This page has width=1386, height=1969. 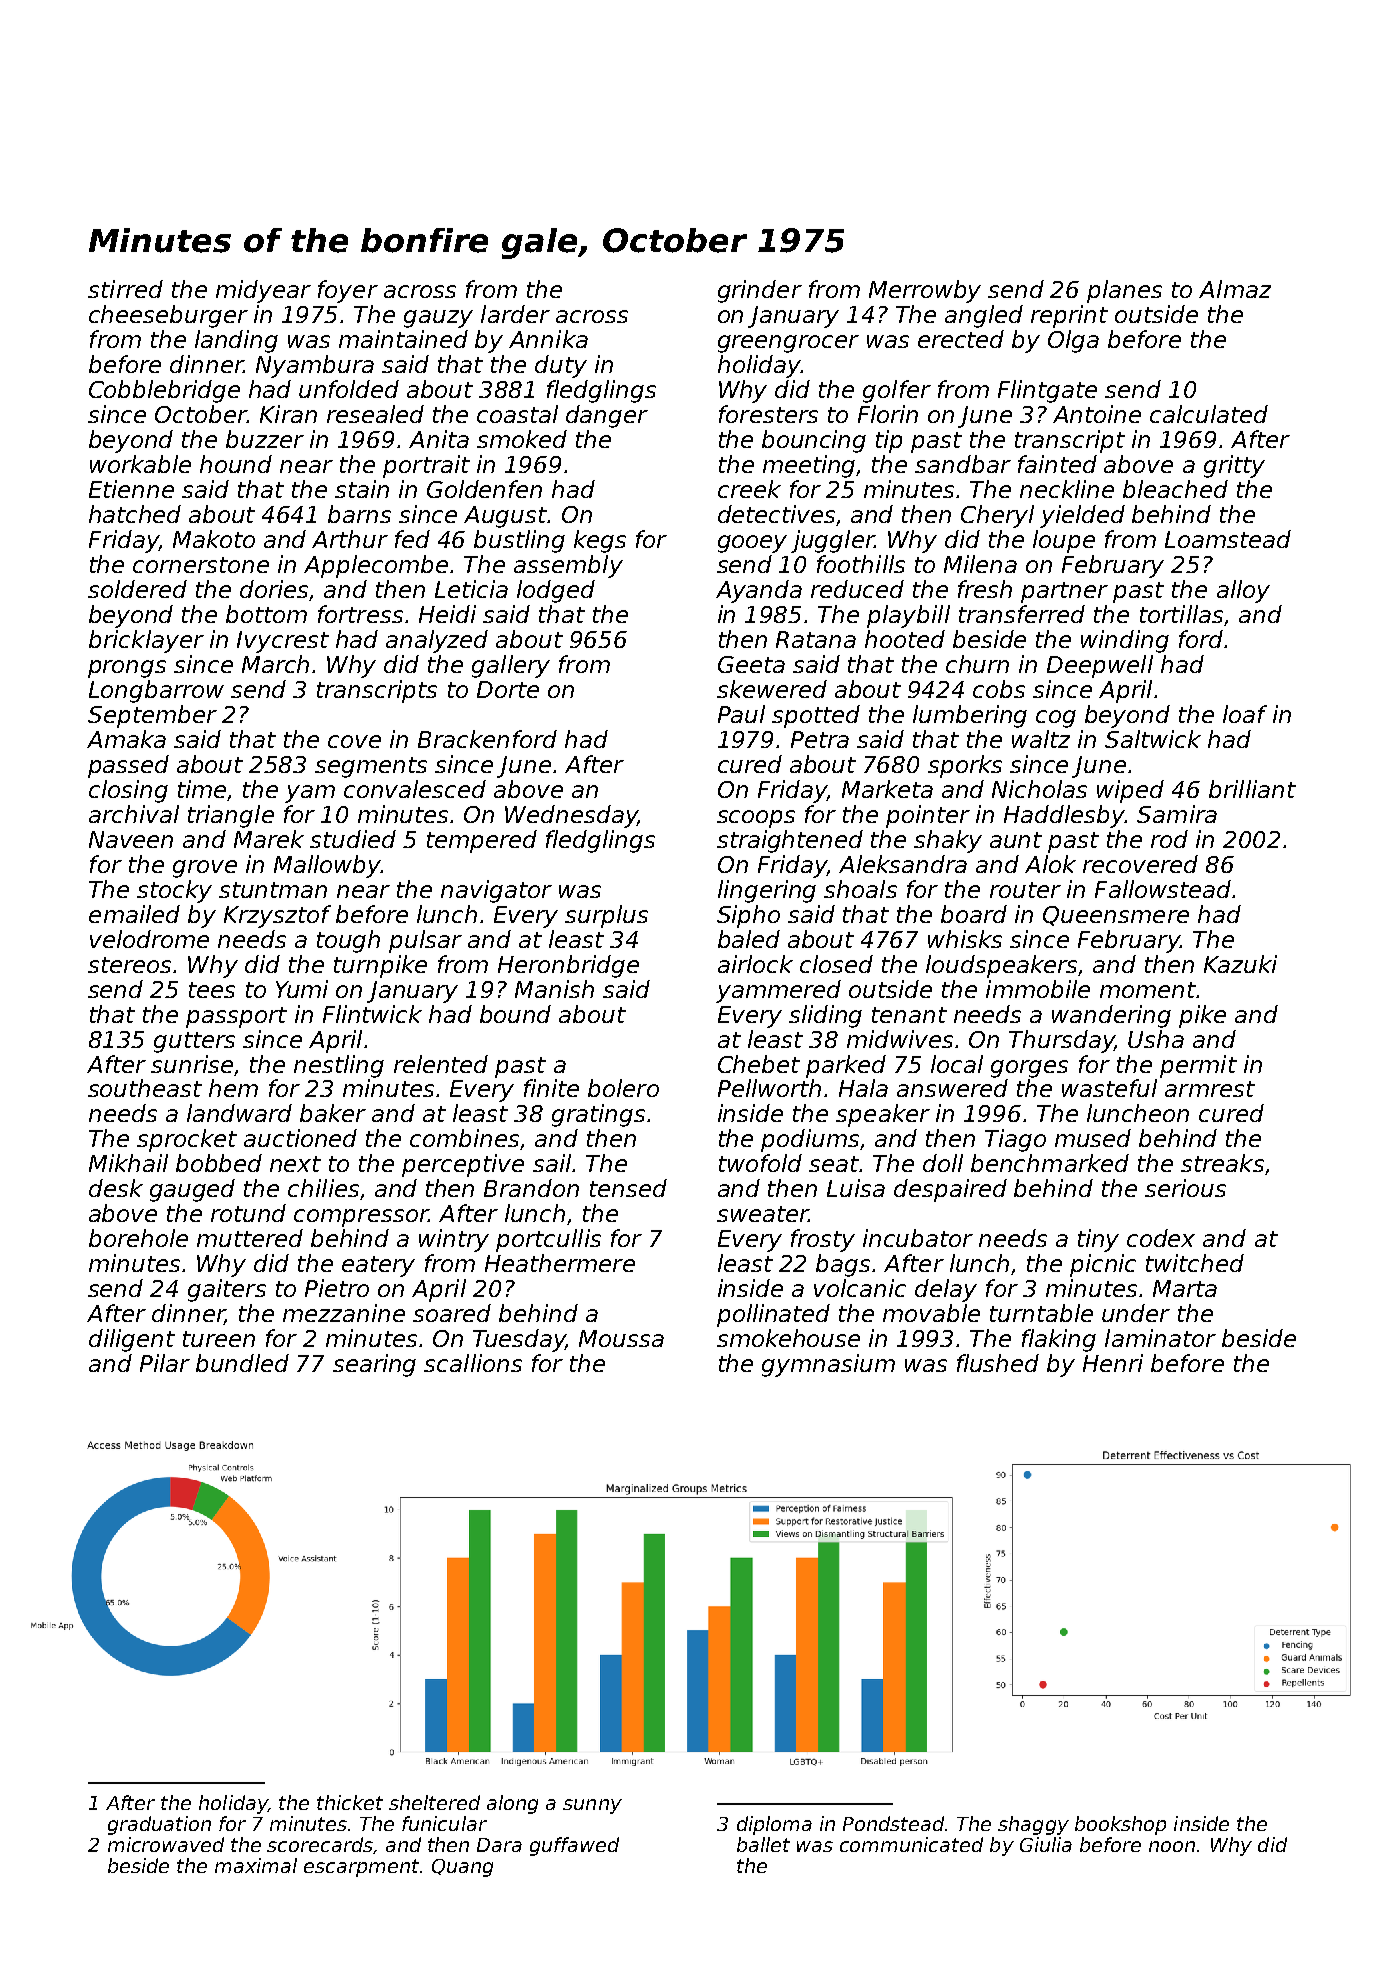 What do you see at coordinates (168, 316) in the page?
I see `cheeseburger` at bounding box center [168, 316].
